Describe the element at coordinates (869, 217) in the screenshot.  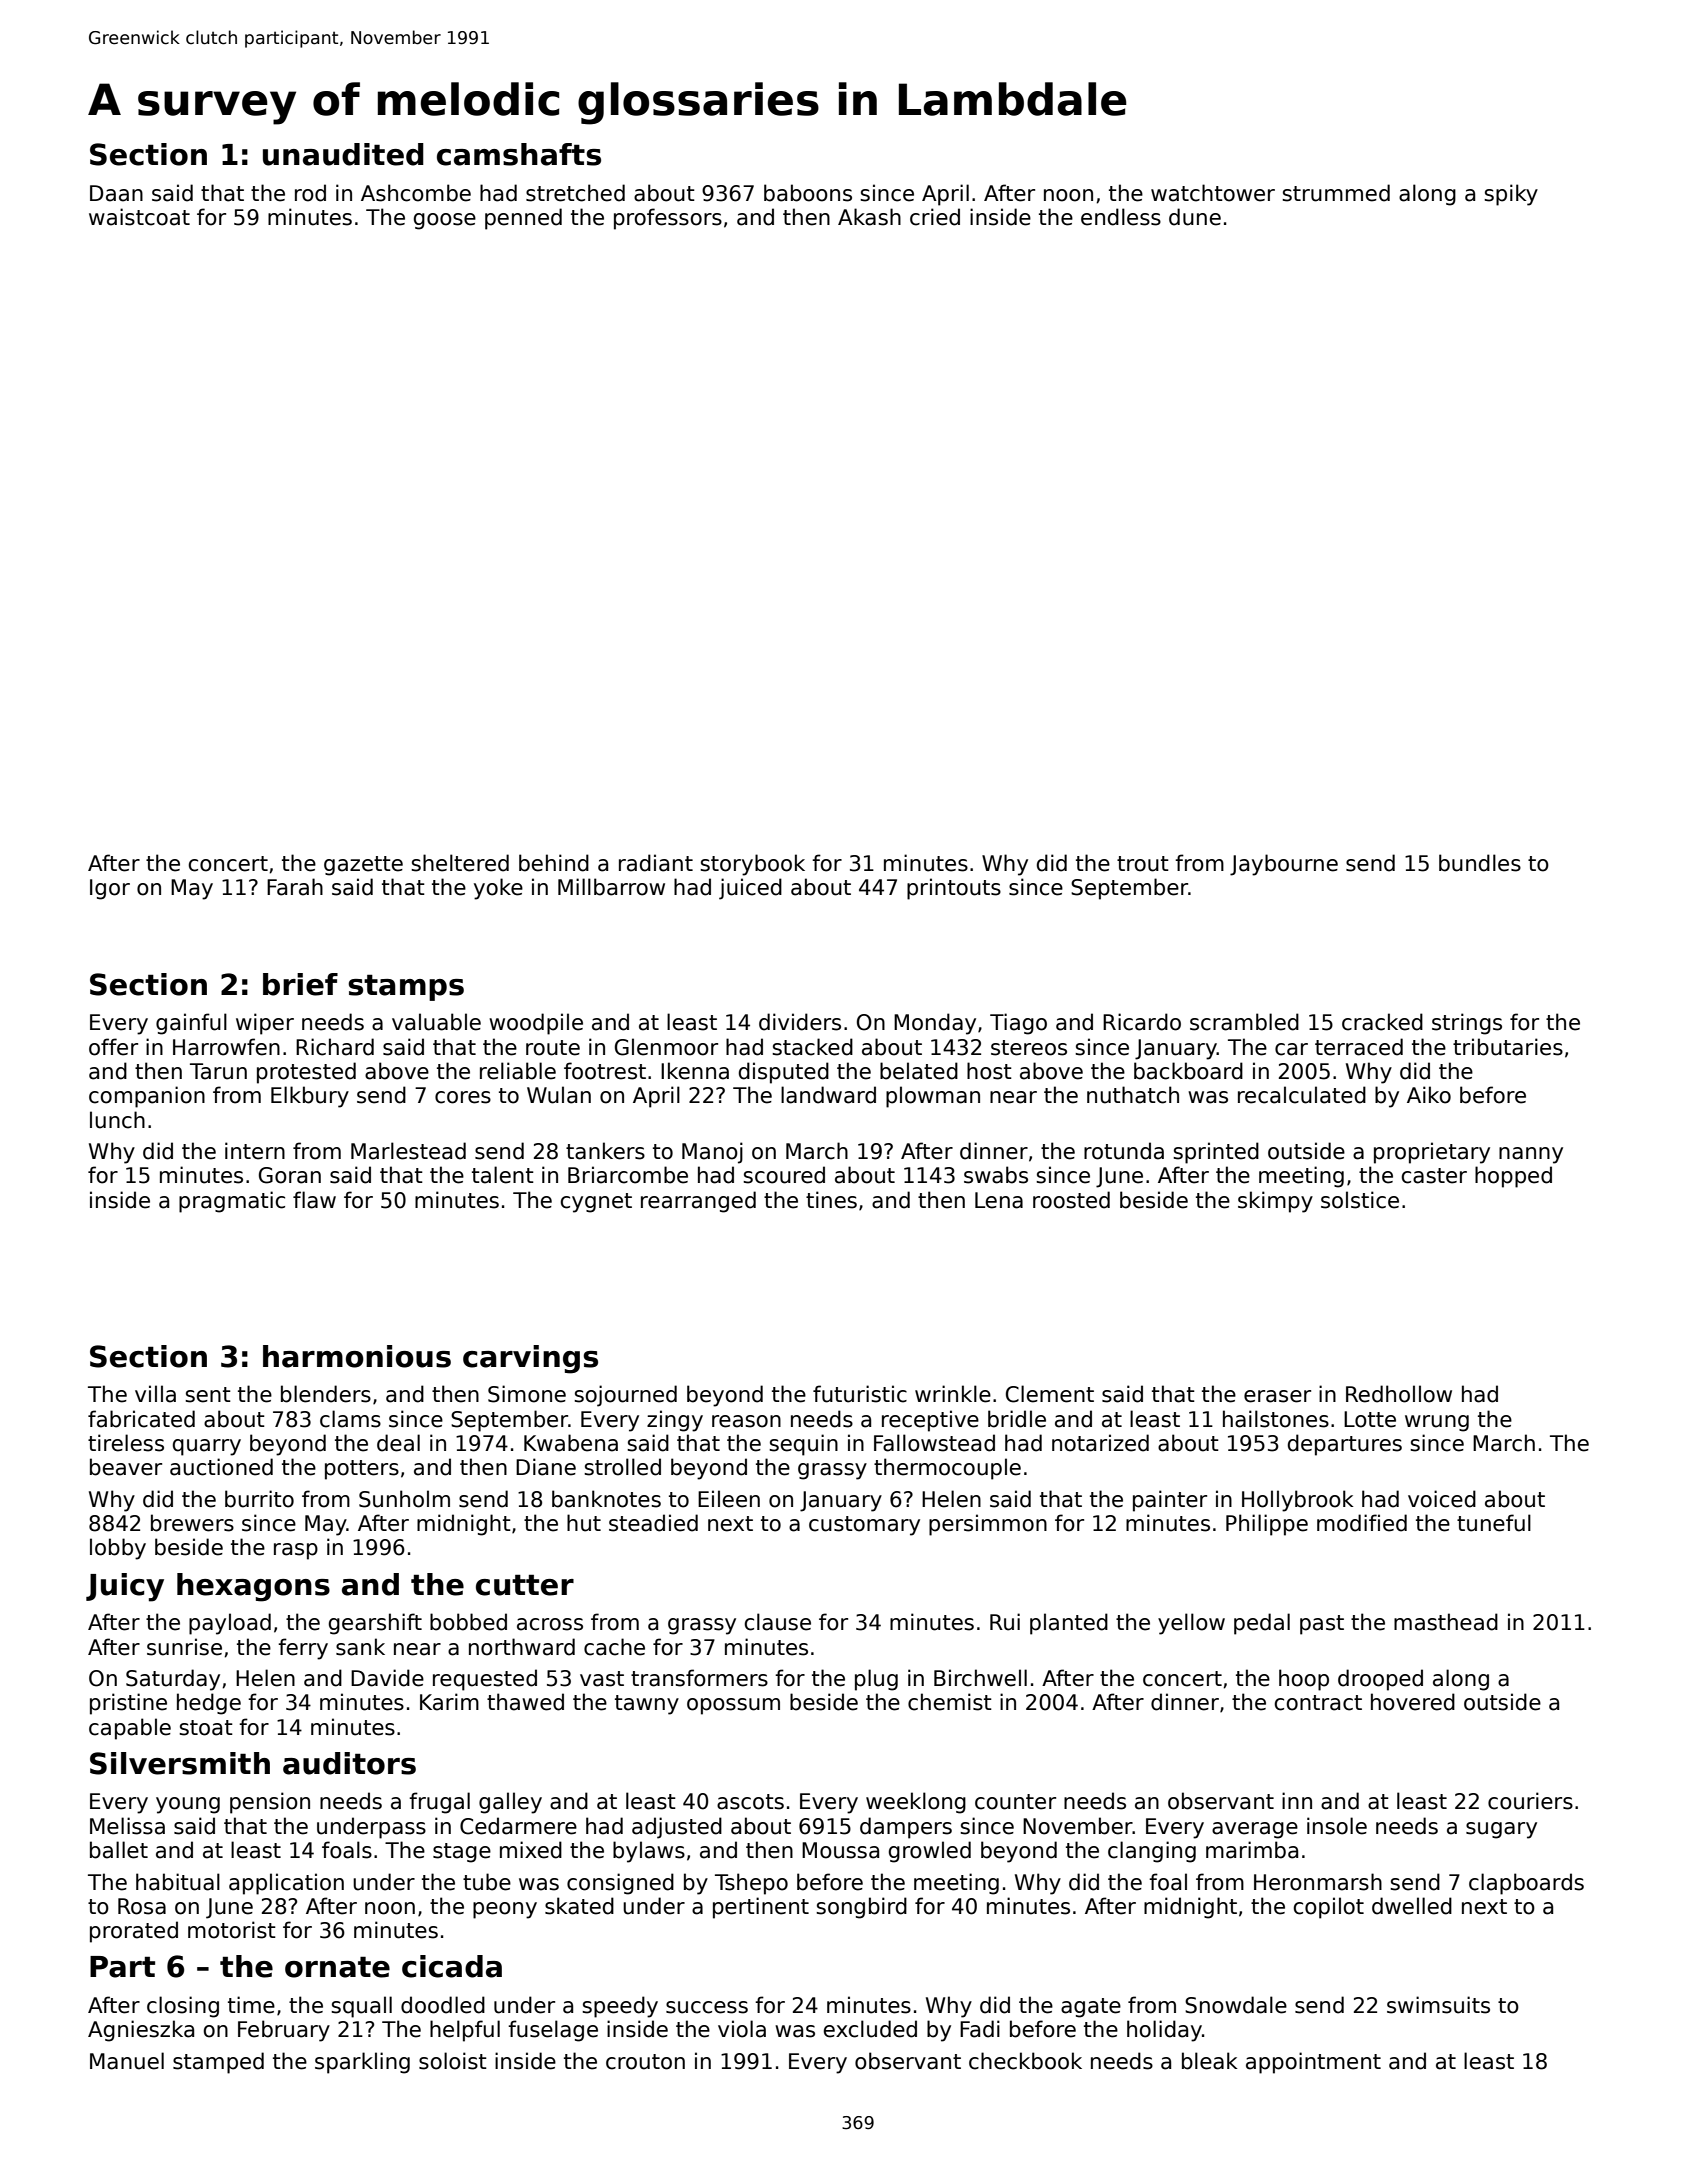
I see `Akash` at that location.
